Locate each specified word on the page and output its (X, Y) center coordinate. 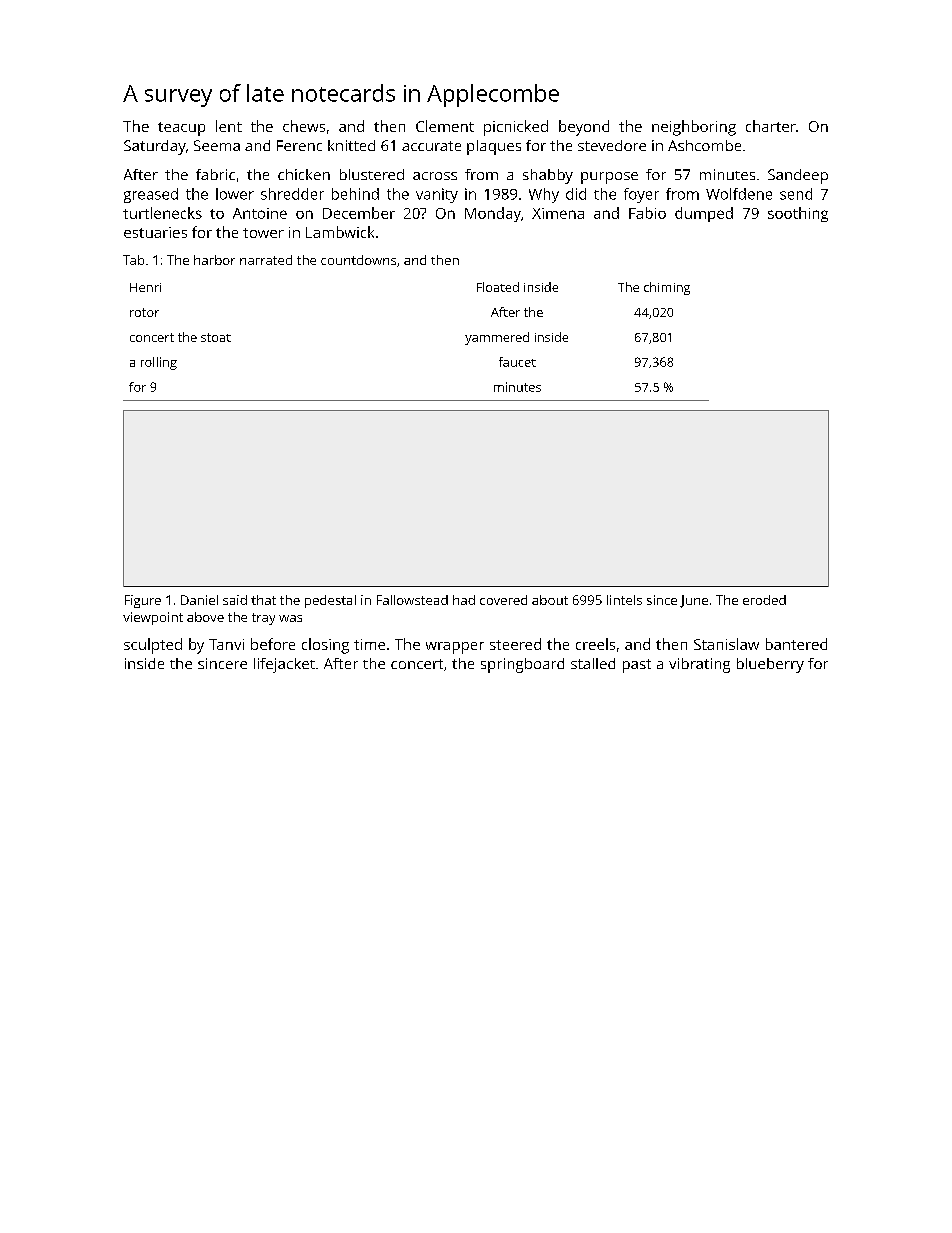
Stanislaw (726, 644)
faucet (517, 362)
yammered (497, 338)
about (550, 600)
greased (151, 195)
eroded (764, 600)
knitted (351, 145)
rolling (159, 363)
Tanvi (226, 644)
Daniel (199, 600)
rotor (144, 312)
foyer (641, 195)
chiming (667, 288)
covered (503, 600)
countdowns (358, 260)
